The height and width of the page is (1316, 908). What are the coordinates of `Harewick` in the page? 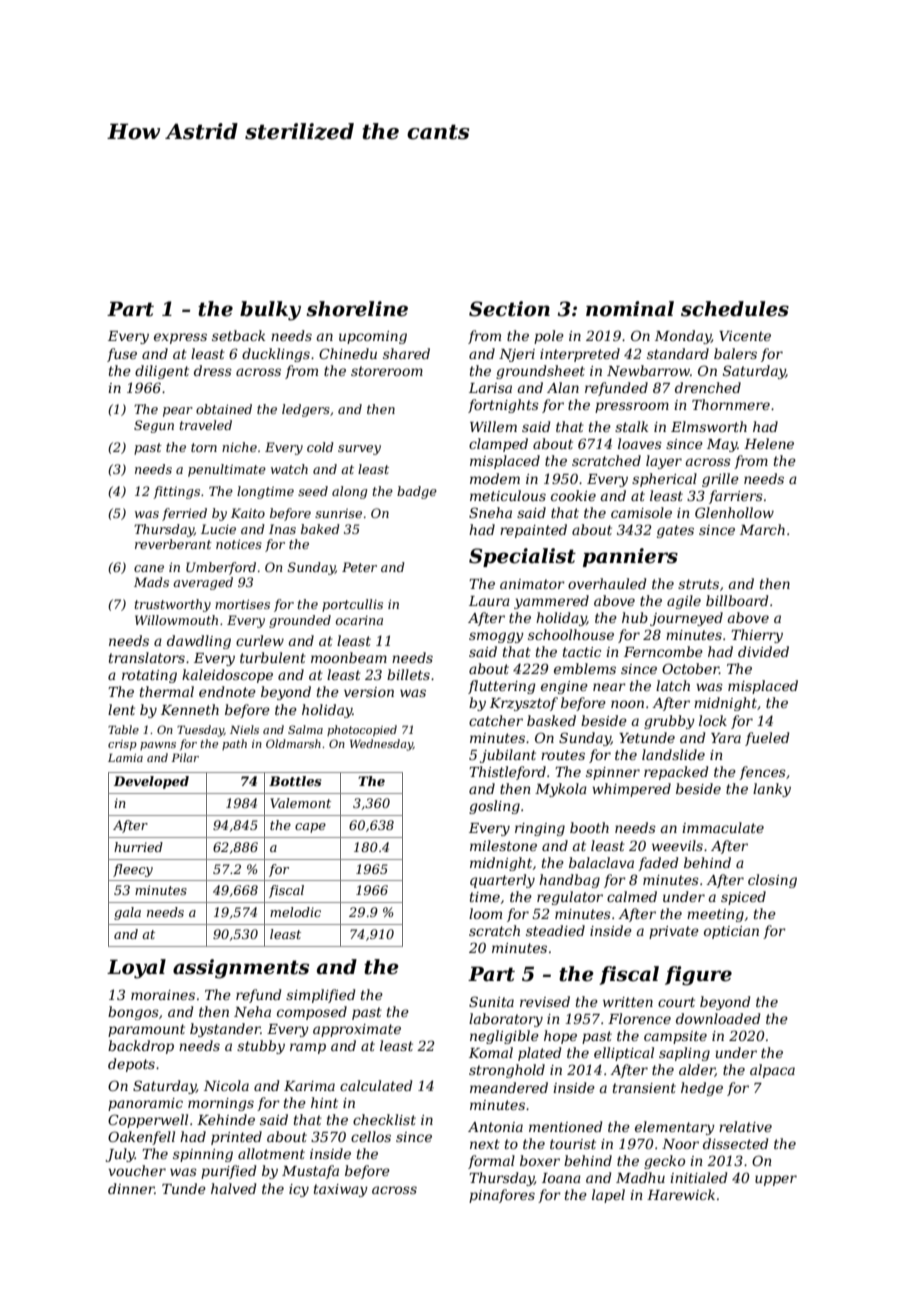 It's located at (681, 1194).
